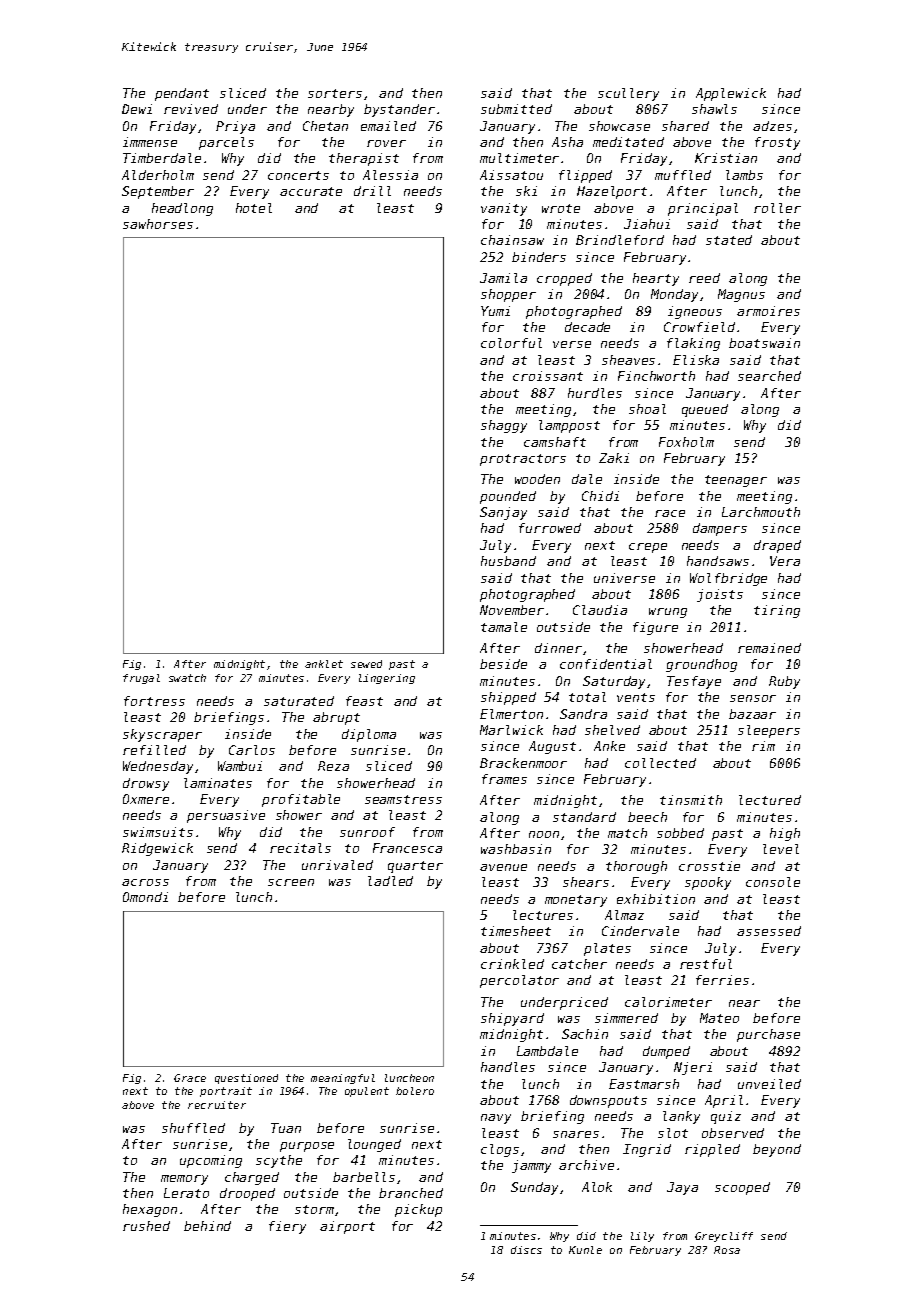 The image size is (924, 1308). What do you see at coordinates (145, 897) in the page?
I see `Omondi` at bounding box center [145, 897].
